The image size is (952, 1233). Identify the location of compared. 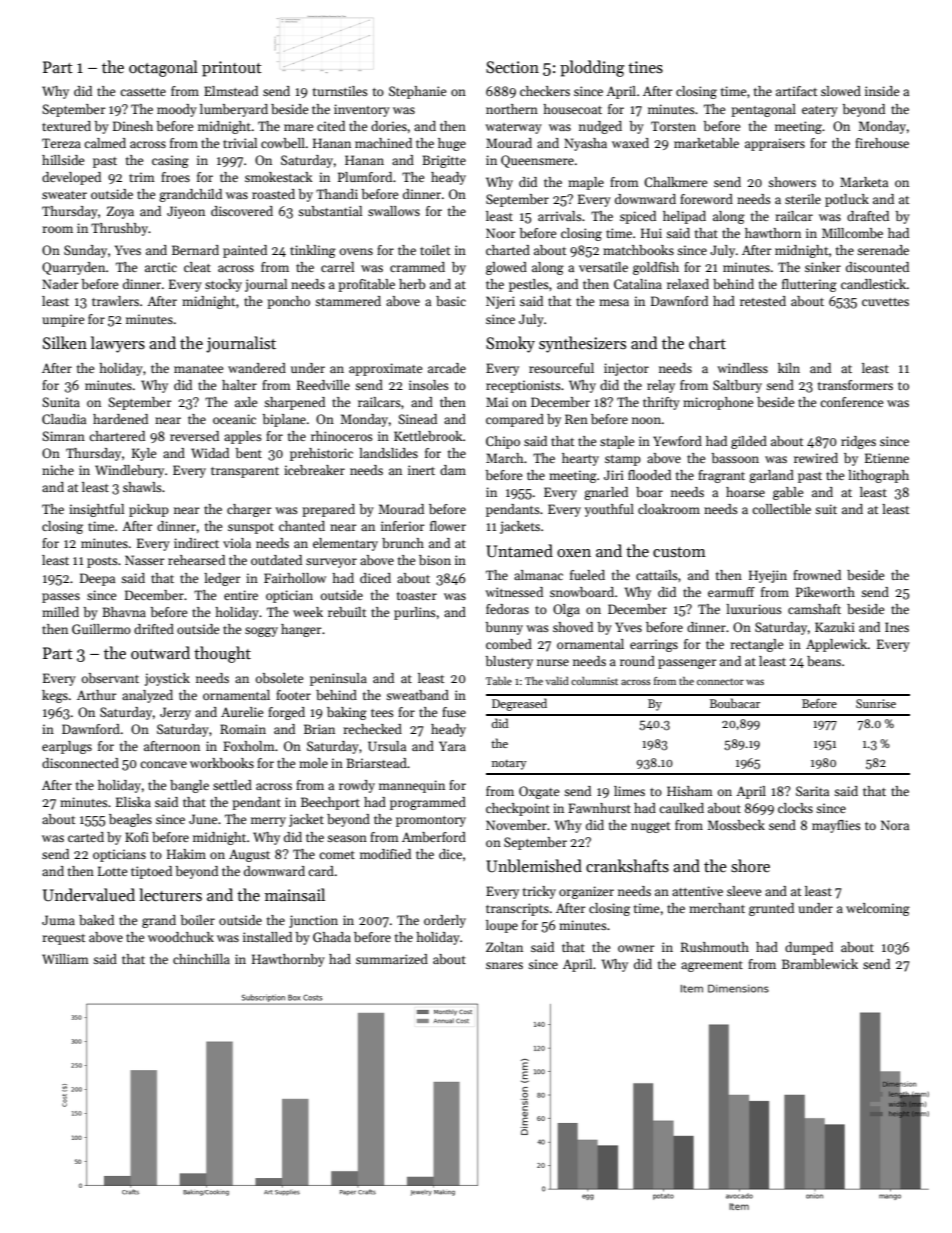
(515, 420).
